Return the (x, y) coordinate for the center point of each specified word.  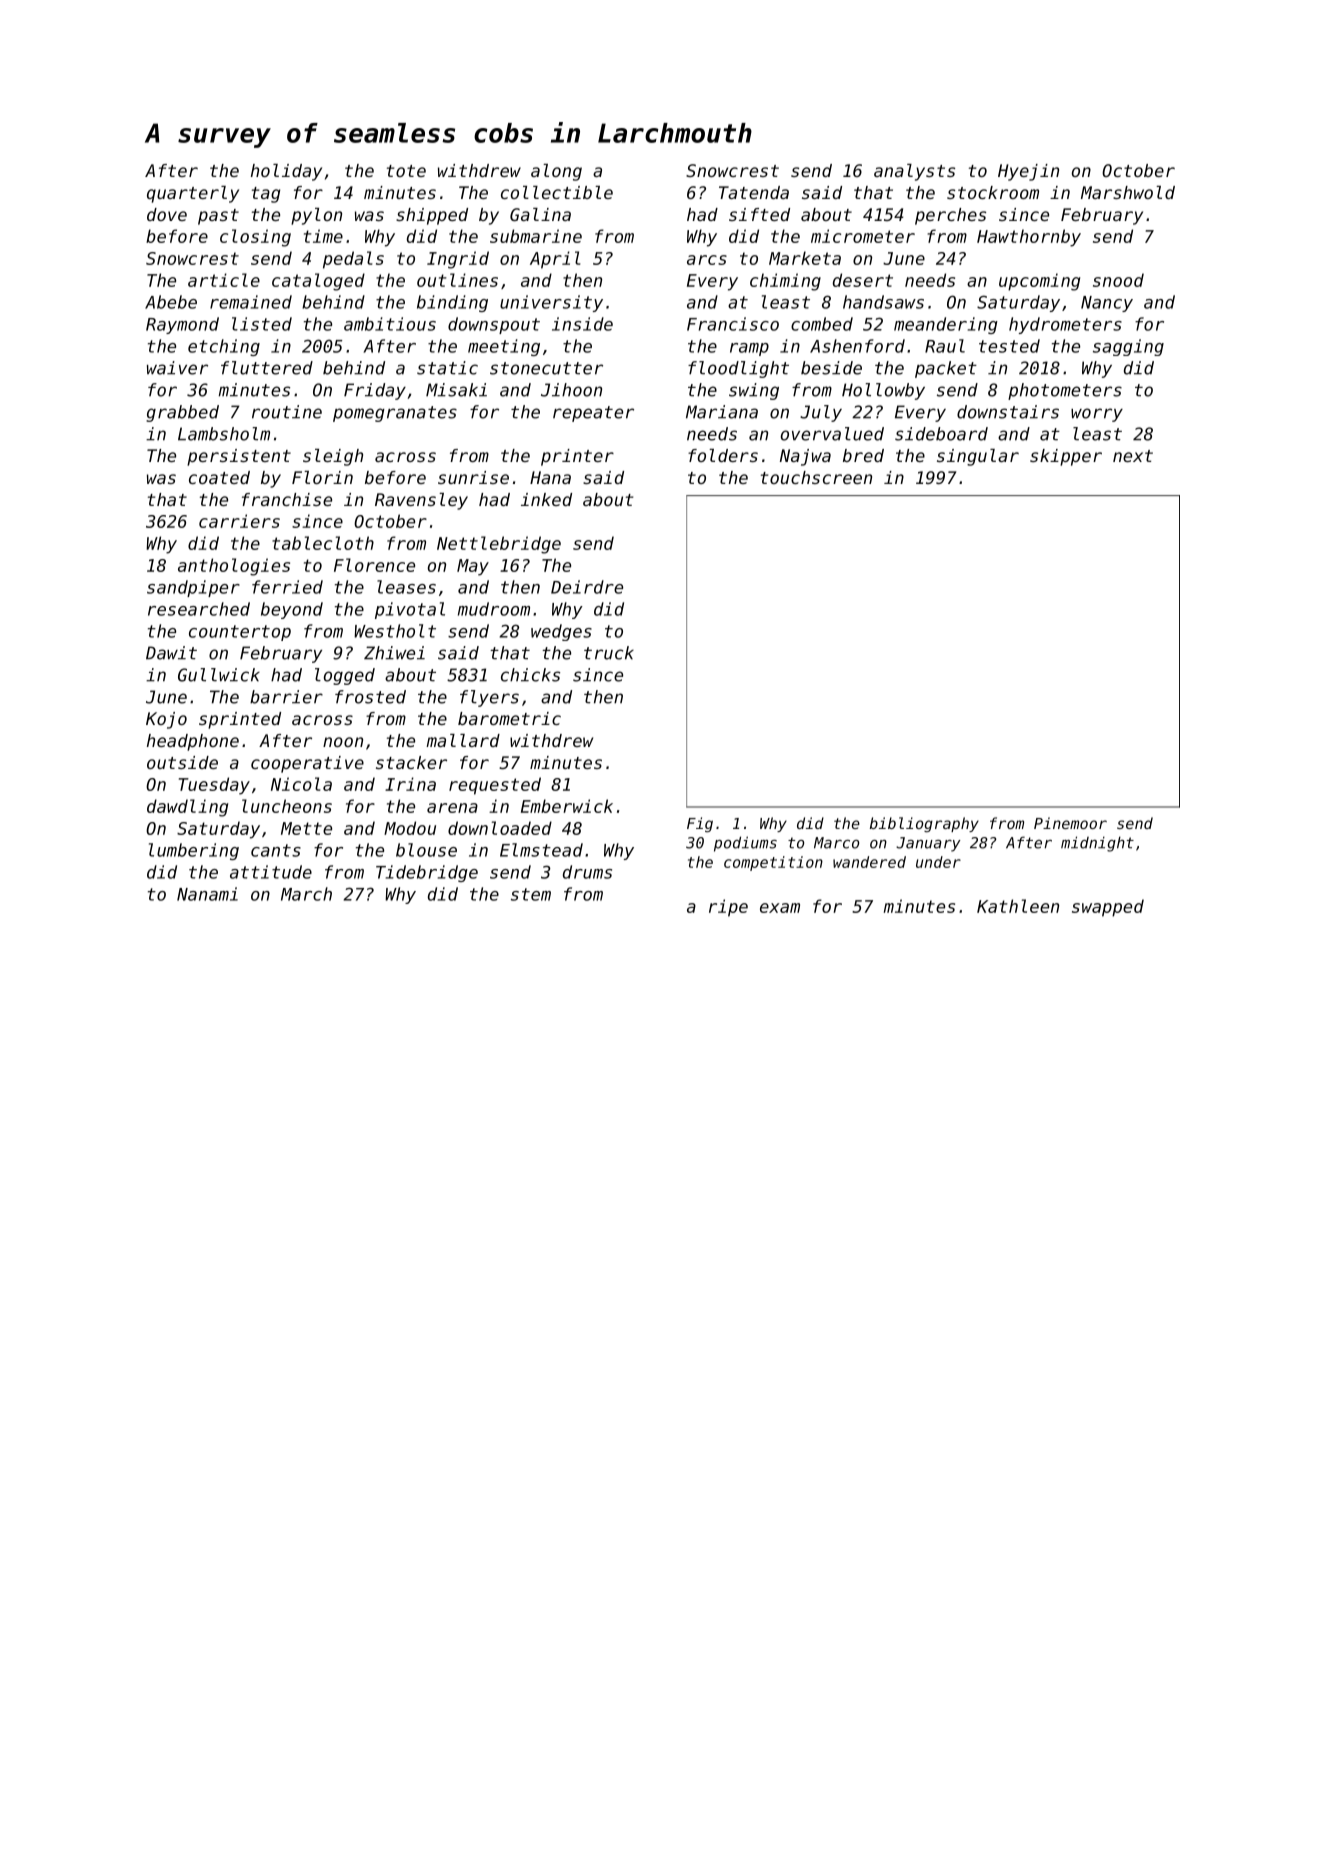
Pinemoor (1070, 823)
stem (531, 894)
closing (255, 238)
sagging (1128, 347)
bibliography (924, 824)
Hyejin (1028, 172)
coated (219, 477)
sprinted (240, 720)
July (821, 413)
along (556, 172)
